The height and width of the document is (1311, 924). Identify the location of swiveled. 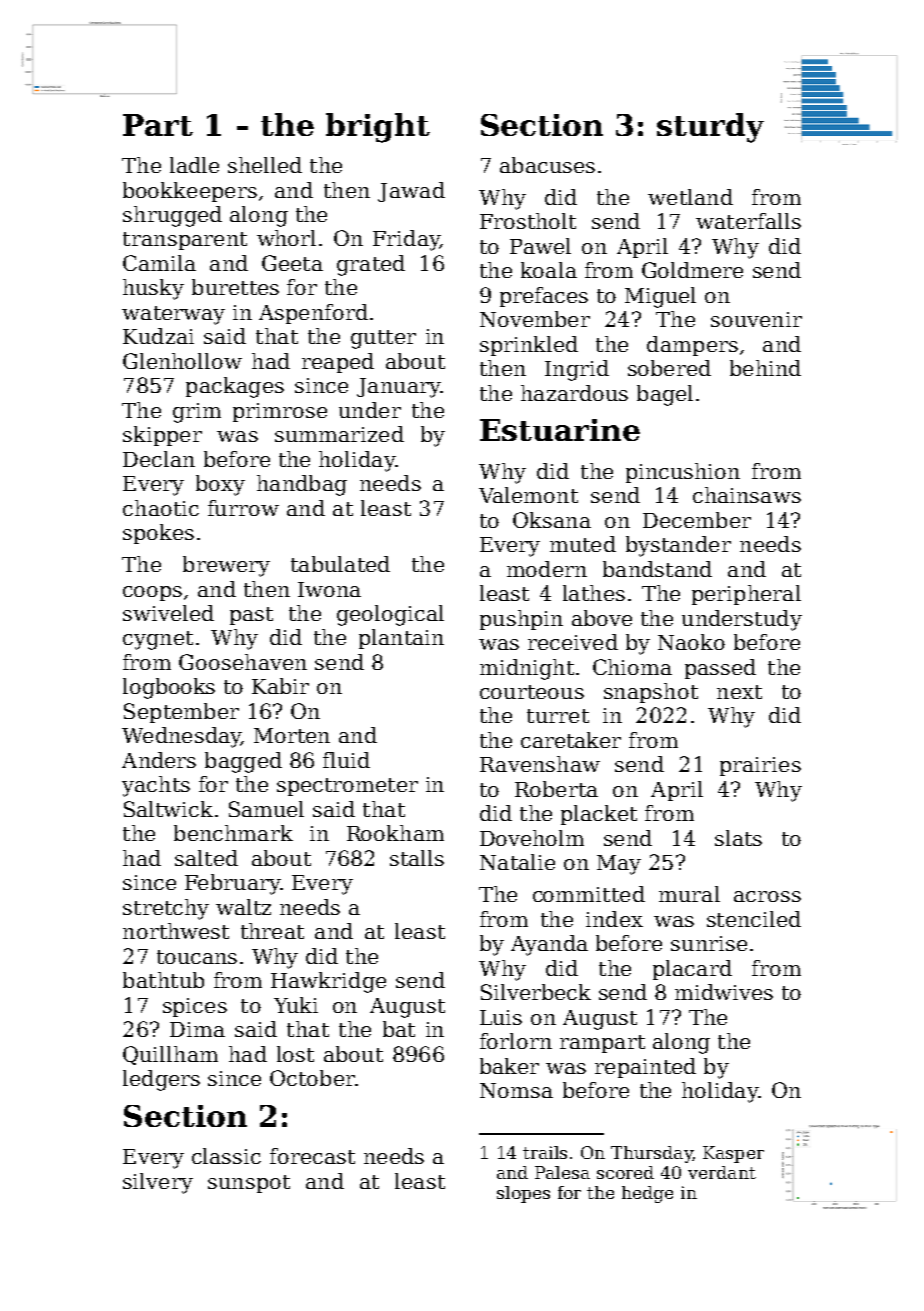
(168, 613).
